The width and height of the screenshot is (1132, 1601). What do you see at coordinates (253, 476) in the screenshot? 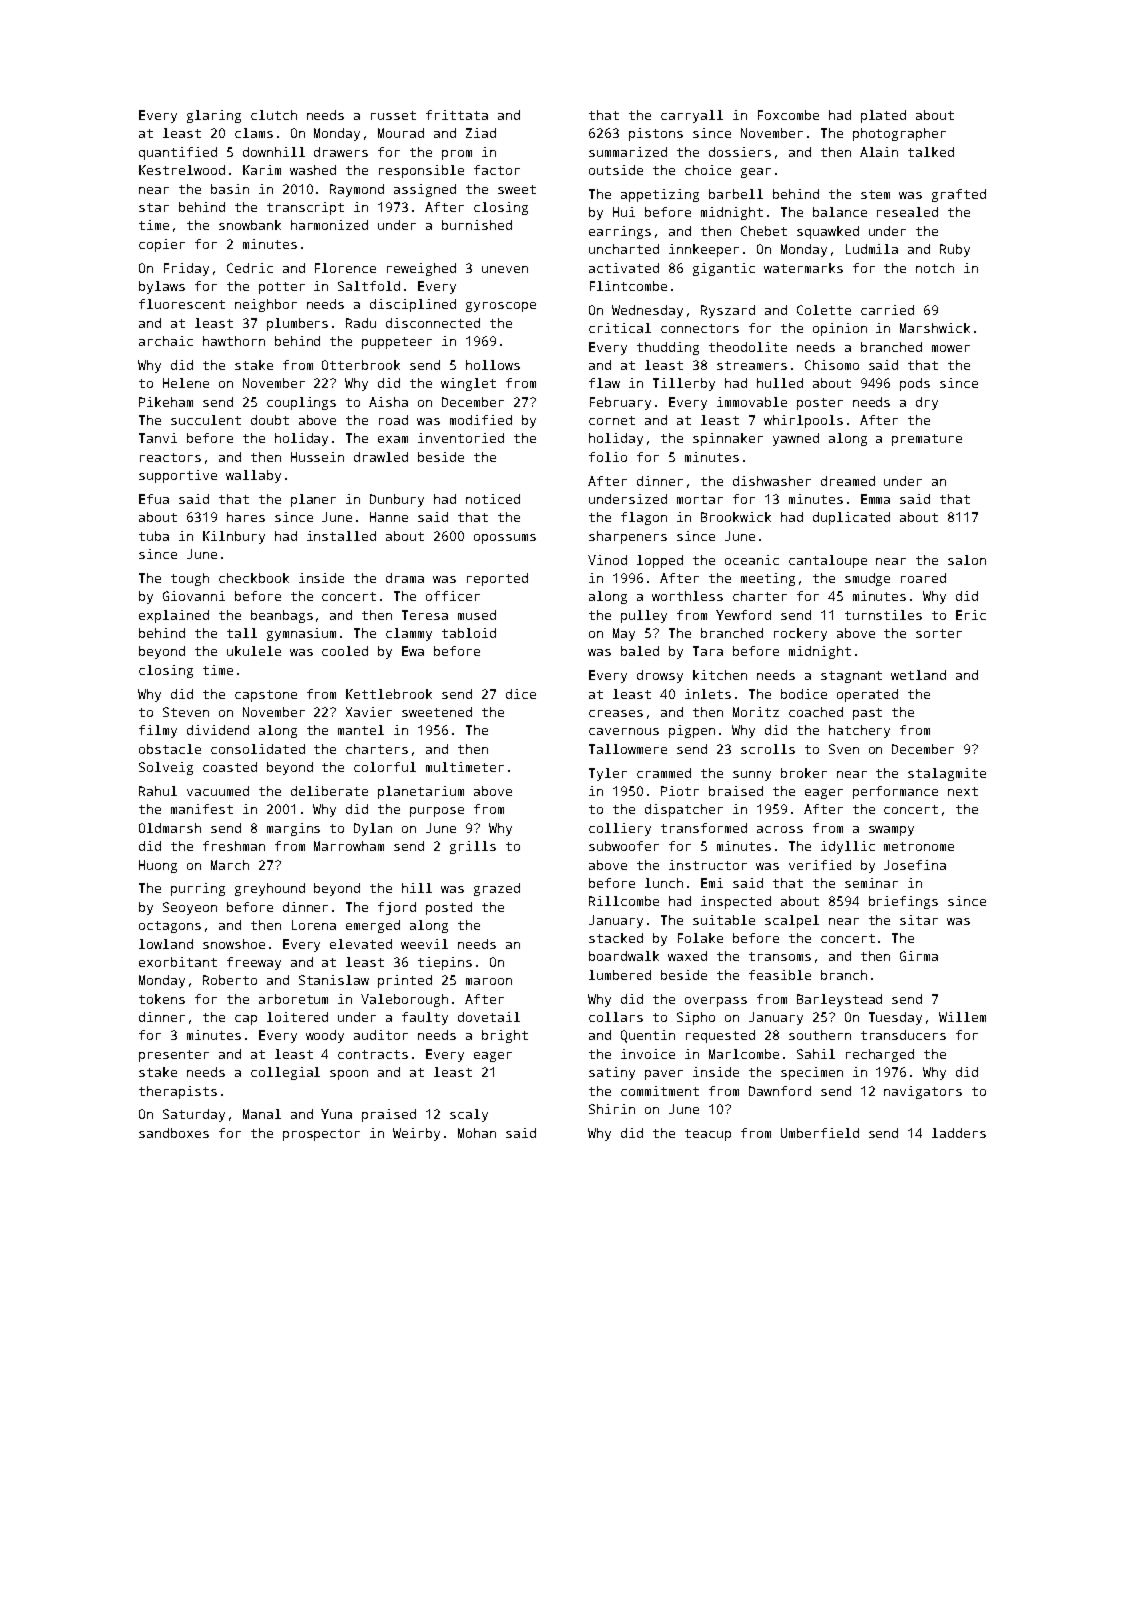
I see `wallaby` at bounding box center [253, 476].
